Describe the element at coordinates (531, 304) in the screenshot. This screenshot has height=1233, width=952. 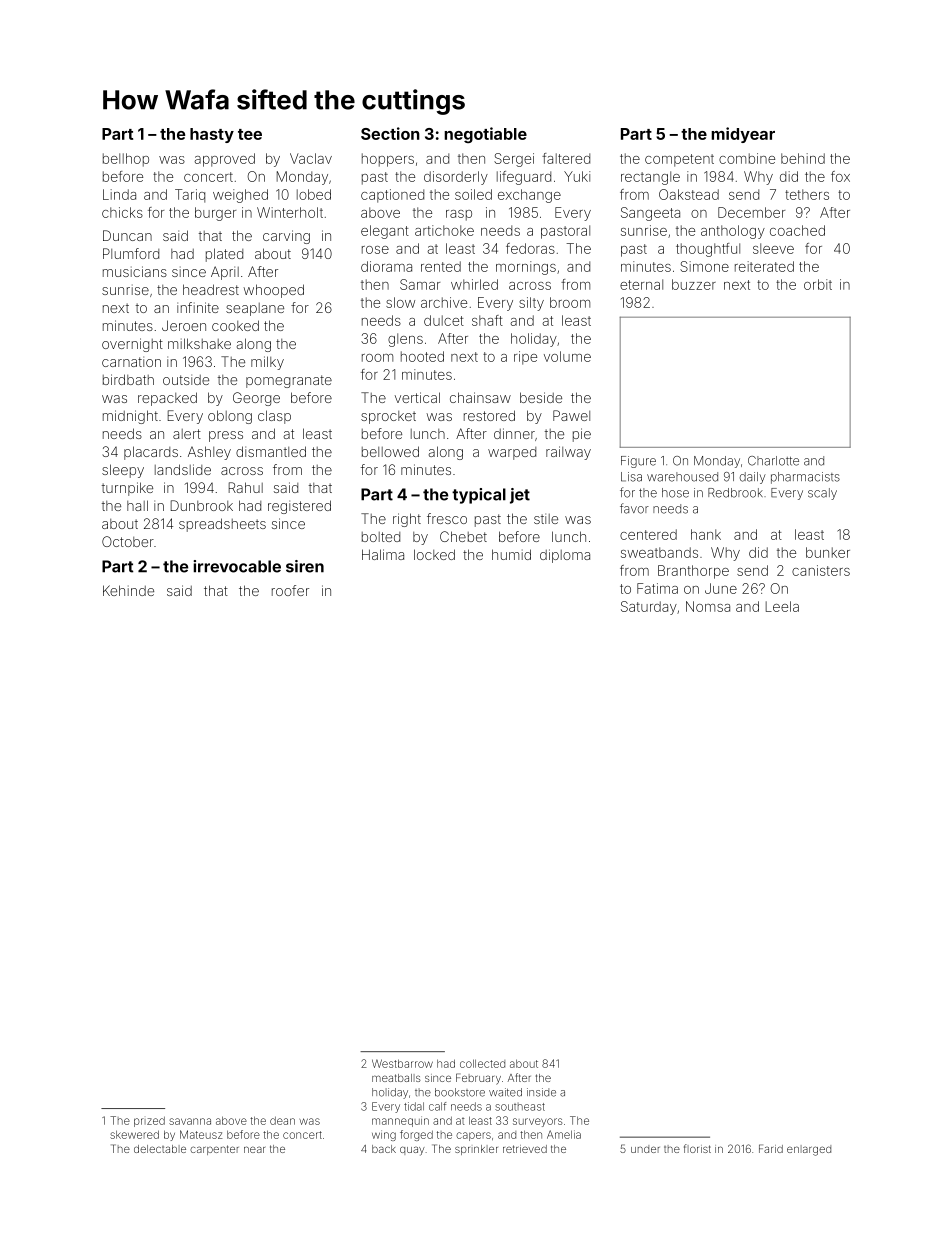
I see `silty` at that location.
